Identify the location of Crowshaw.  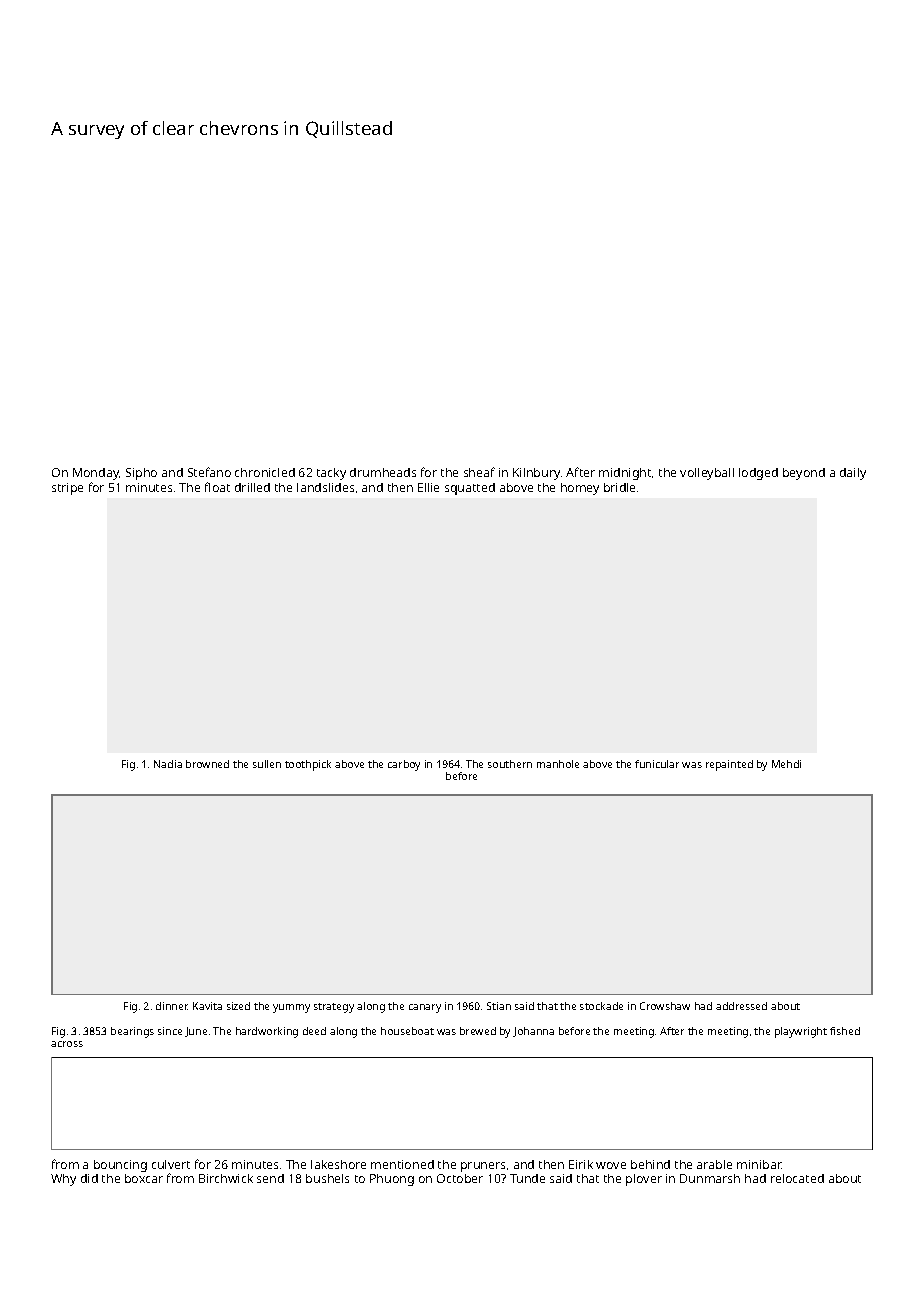
(665, 1006).
